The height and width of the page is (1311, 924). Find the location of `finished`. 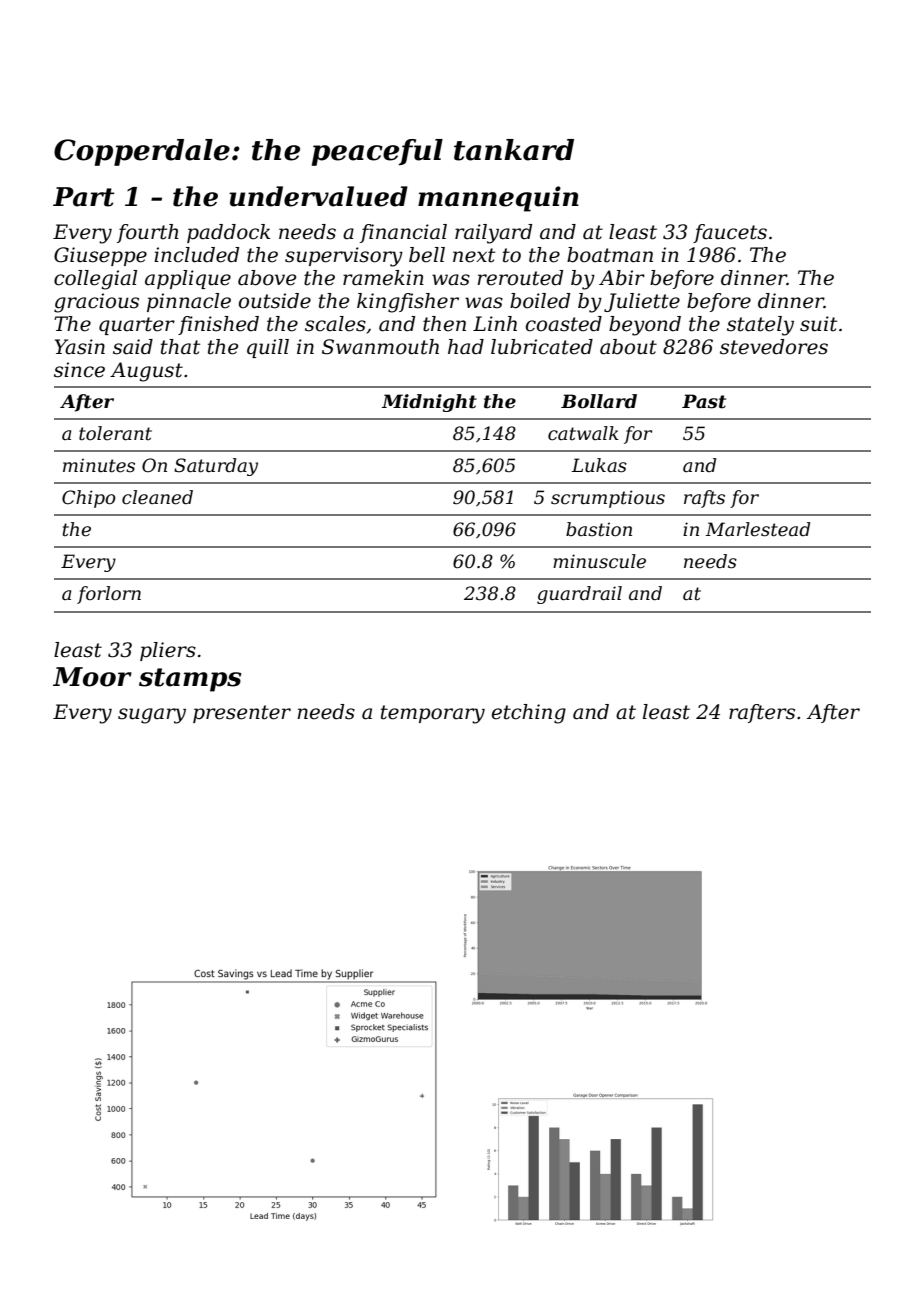

finished is located at coordinates (218, 325).
